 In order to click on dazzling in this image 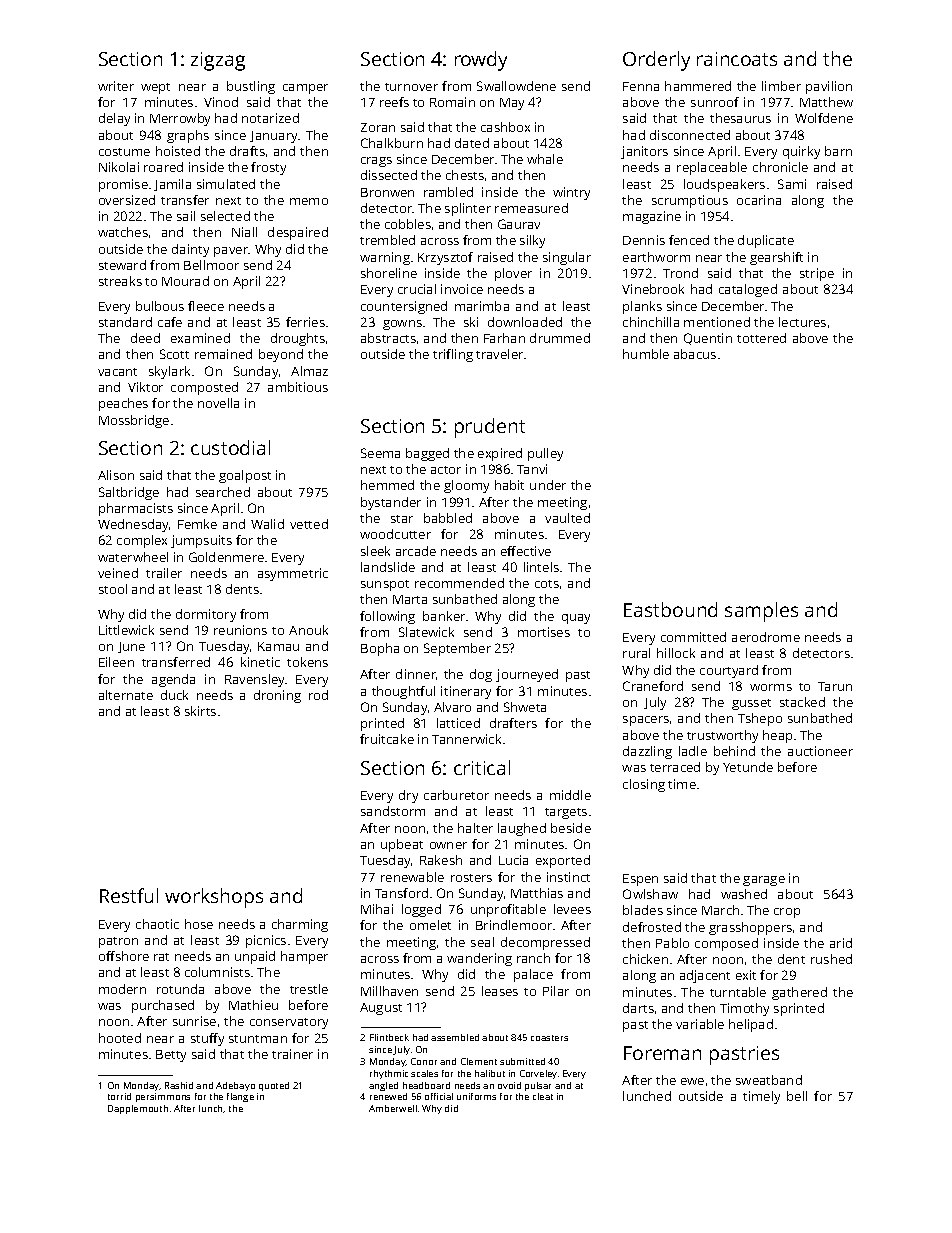, I will do `click(647, 752)`.
